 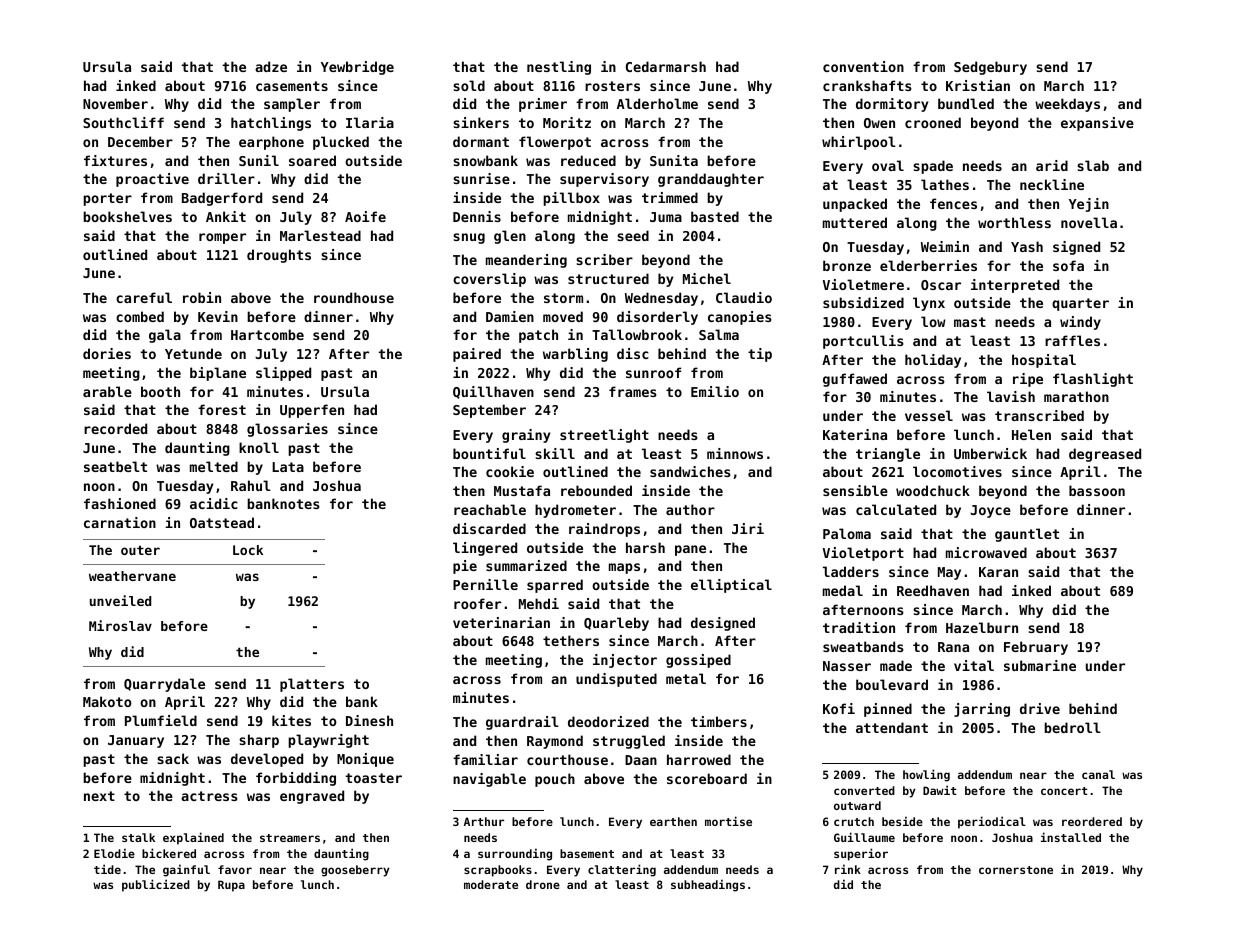 What do you see at coordinates (543, 105) in the document?
I see `primer` at bounding box center [543, 105].
